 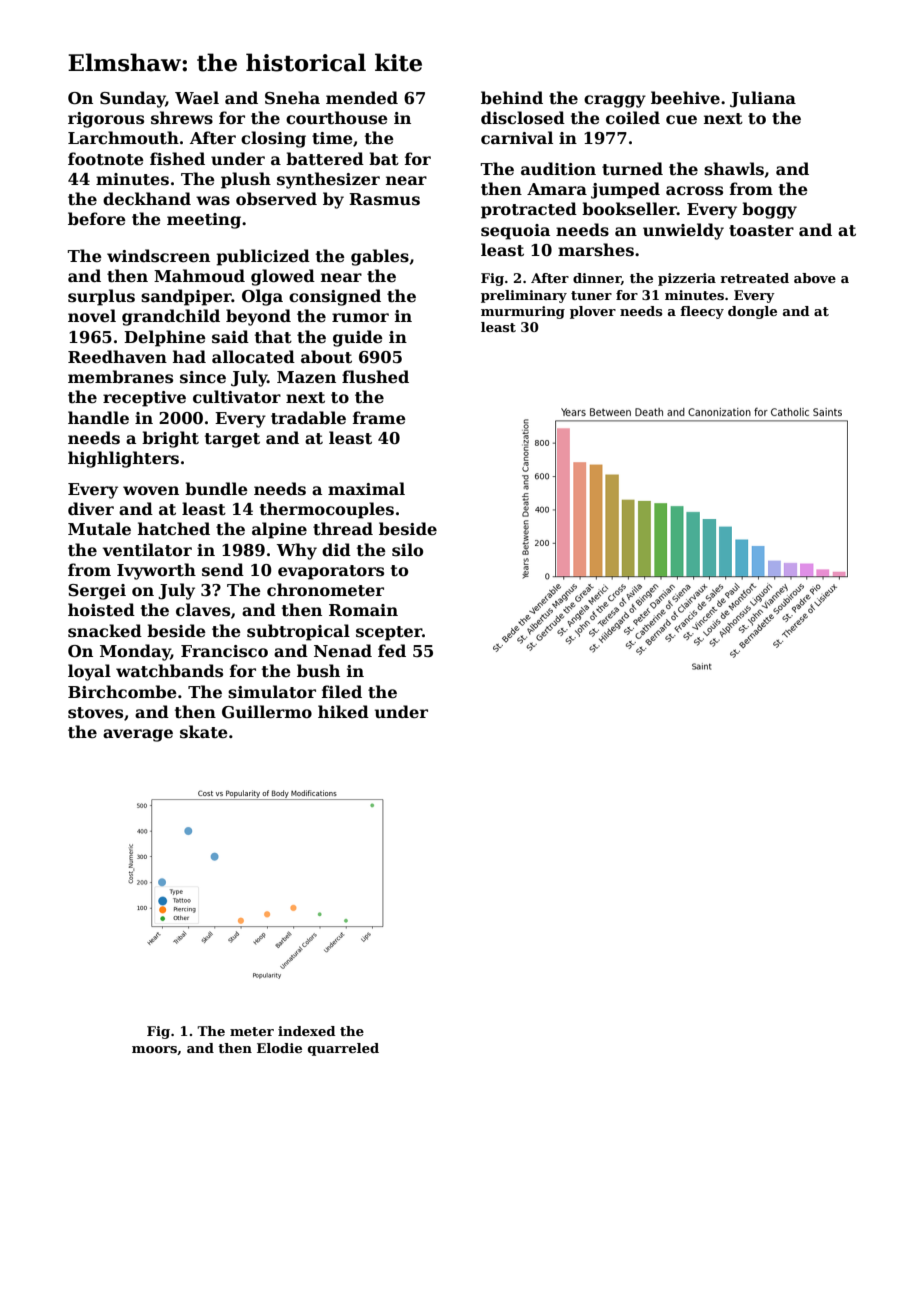 What do you see at coordinates (154, 1049) in the image?
I see `moors` at bounding box center [154, 1049].
